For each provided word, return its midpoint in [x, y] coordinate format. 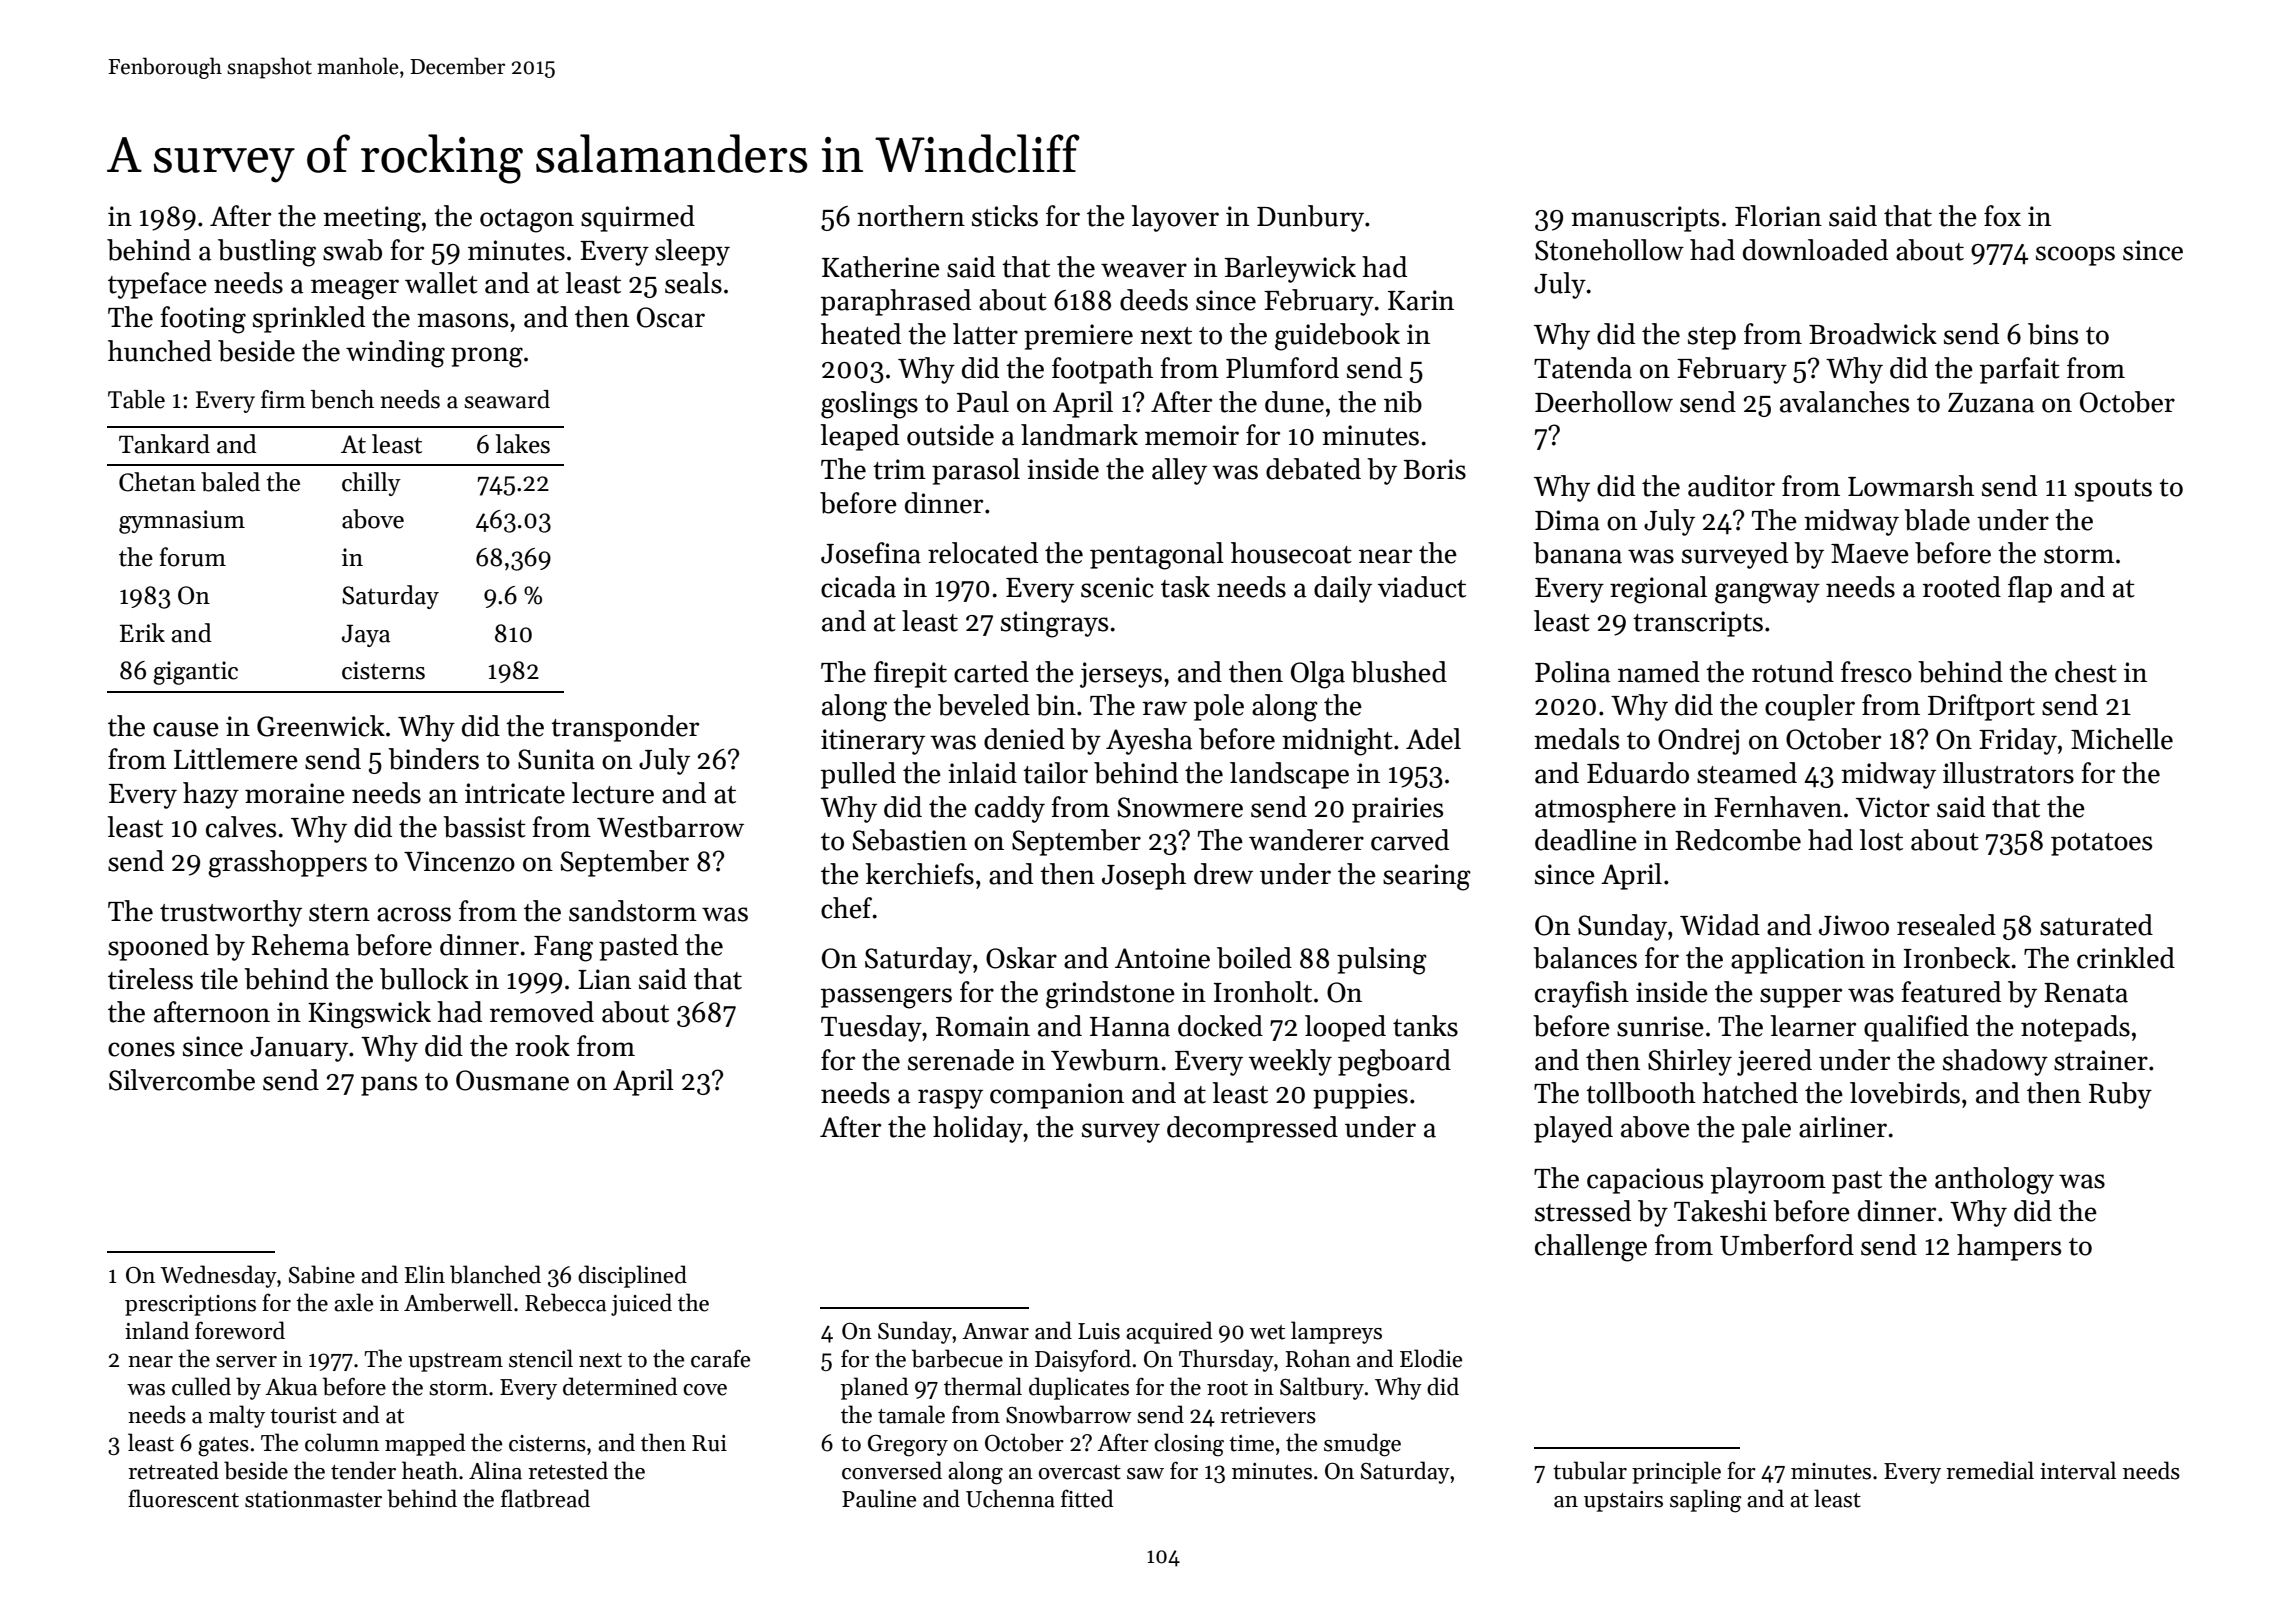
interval [2078, 1470]
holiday [978, 1129]
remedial [1990, 1470]
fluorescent [183, 1498]
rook [542, 1046]
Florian [1778, 216]
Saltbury [1322, 1388]
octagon [527, 221]
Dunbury [1310, 218]
